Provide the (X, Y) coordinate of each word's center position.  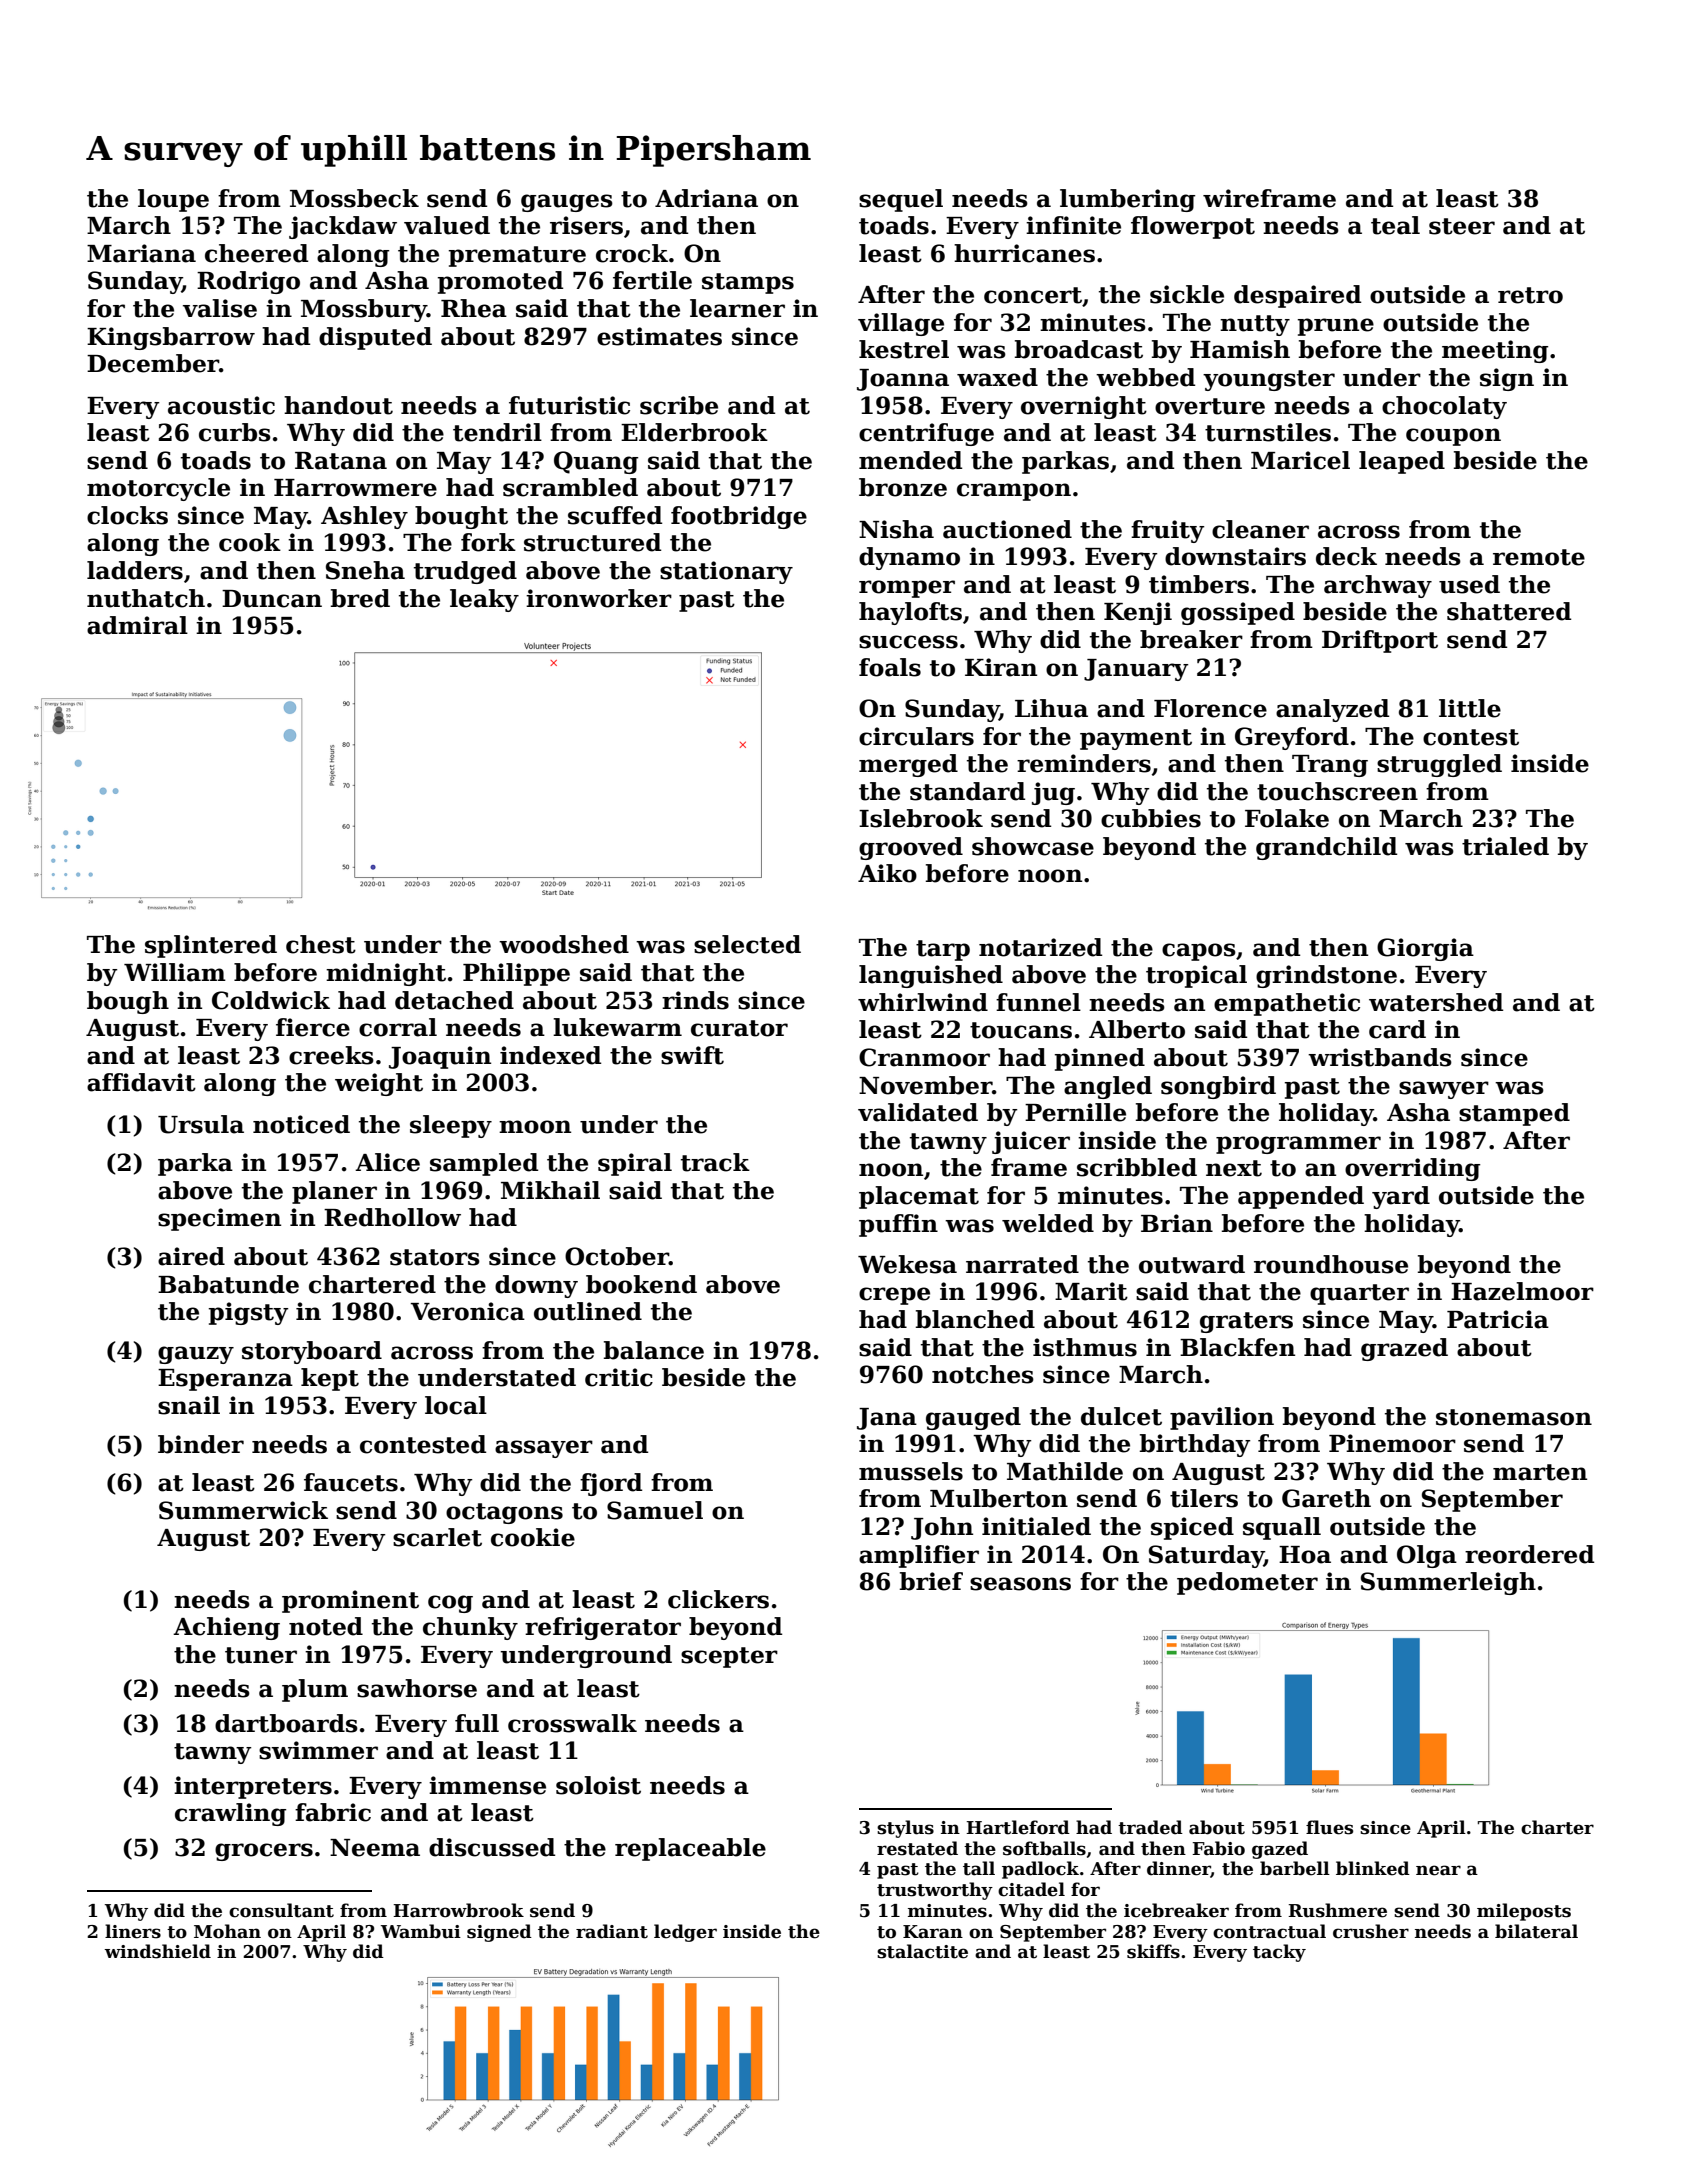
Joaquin (440, 1057)
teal (1395, 225)
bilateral (1536, 1931)
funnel (1038, 1002)
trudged (465, 572)
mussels (911, 1471)
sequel (901, 200)
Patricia (1498, 1319)
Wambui (421, 1931)
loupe (173, 200)
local (456, 1405)
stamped (1514, 1114)
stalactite (922, 1951)
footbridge (739, 517)
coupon (1453, 437)
